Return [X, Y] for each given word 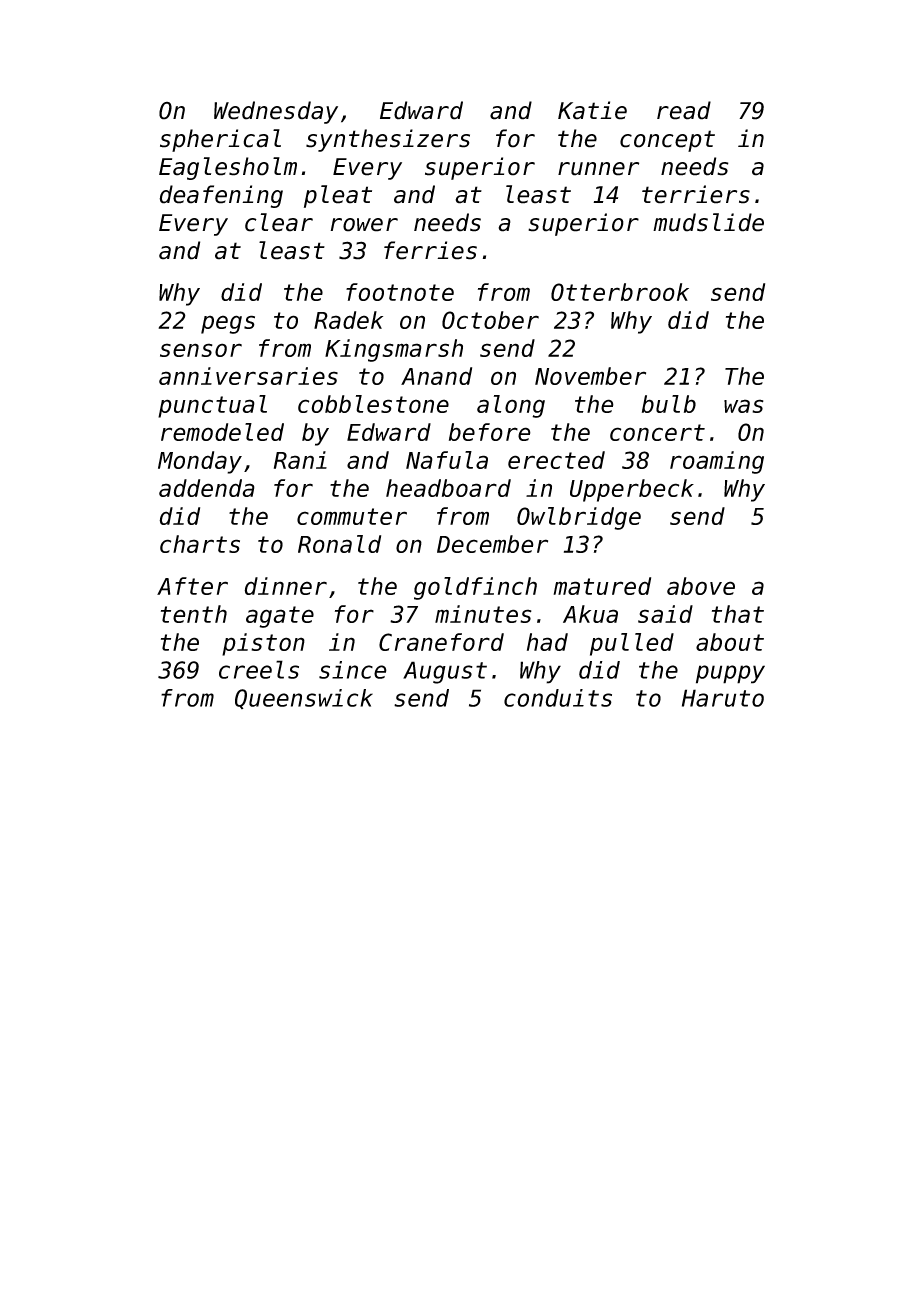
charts [200, 544]
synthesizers [388, 140]
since [353, 670]
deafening [221, 196]
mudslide [708, 222]
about [730, 642]
